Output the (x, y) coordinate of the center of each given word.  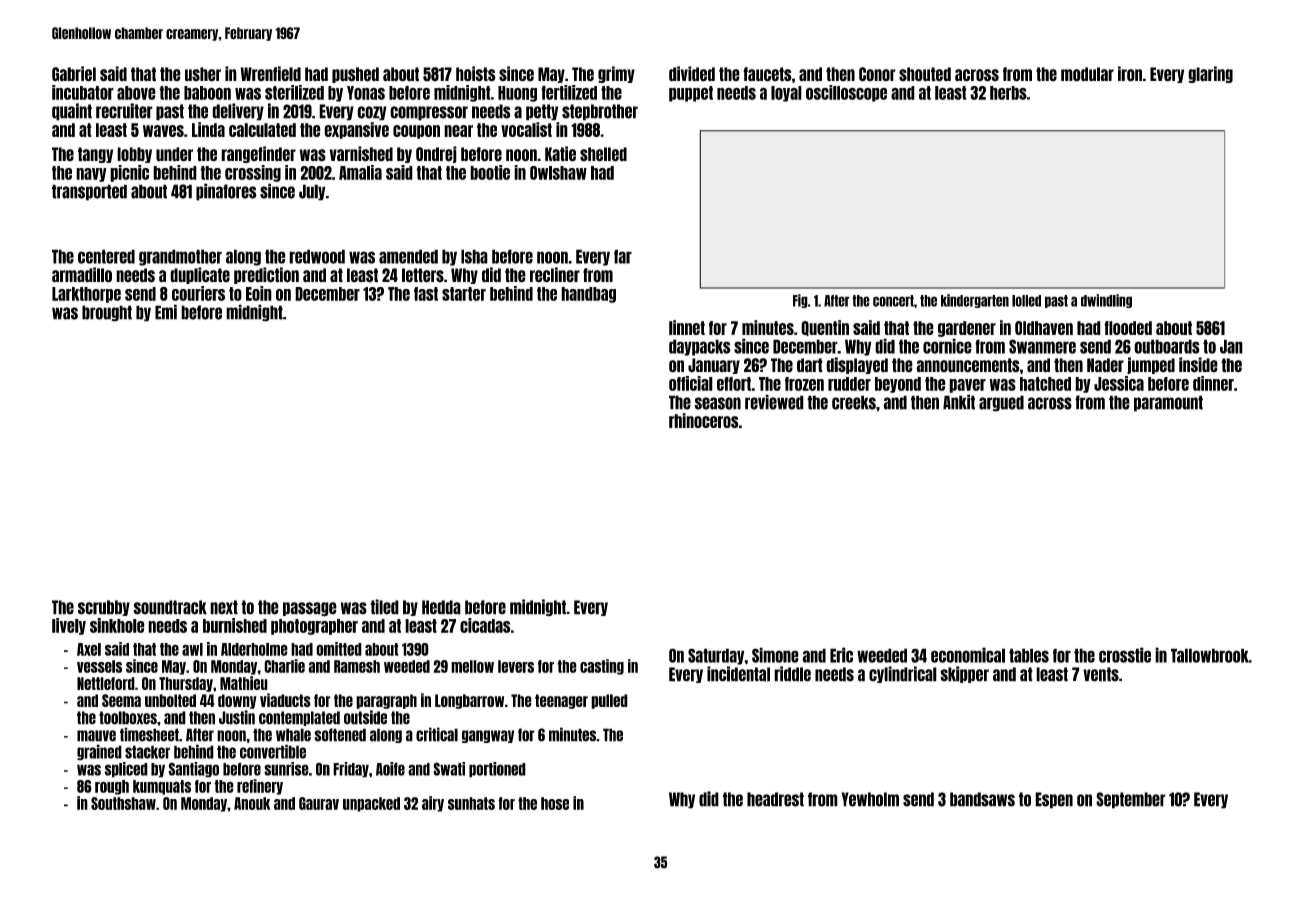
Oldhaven (1044, 328)
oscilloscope (846, 93)
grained (99, 752)
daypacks (700, 347)
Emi (166, 312)
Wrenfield (270, 74)
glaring (1210, 74)
